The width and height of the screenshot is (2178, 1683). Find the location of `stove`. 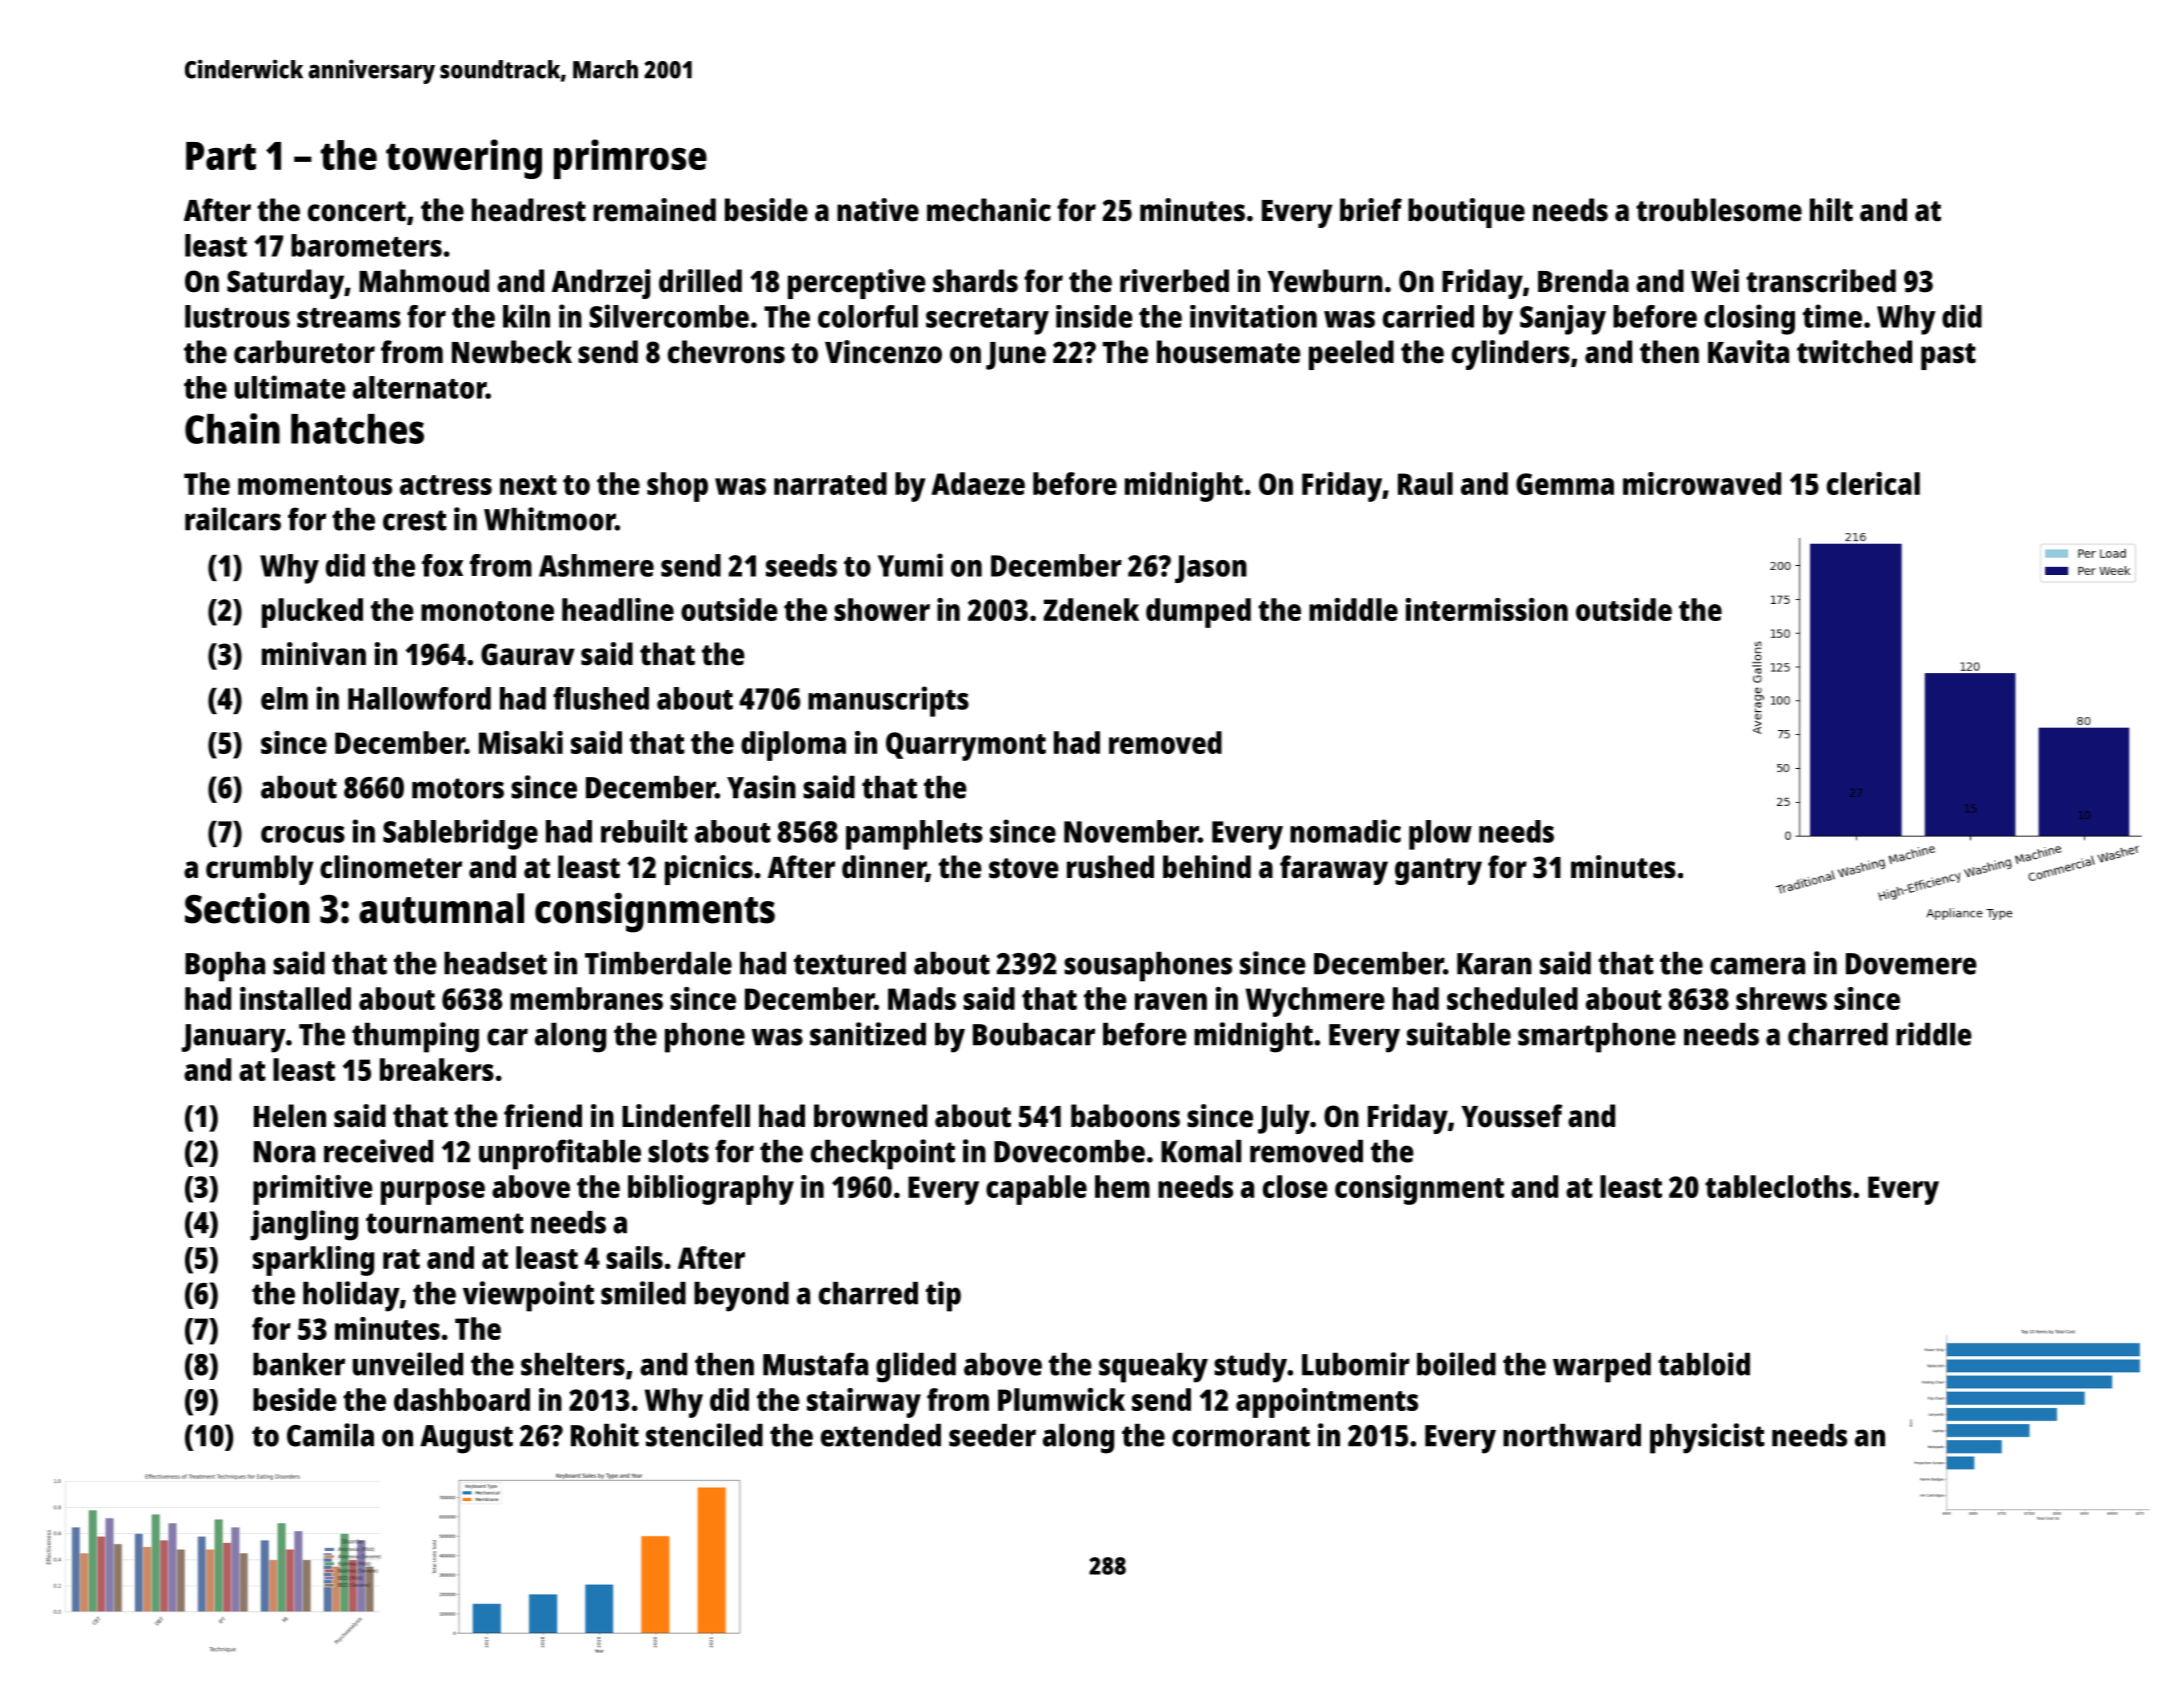

stove is located at coordinates (1024, 868).
